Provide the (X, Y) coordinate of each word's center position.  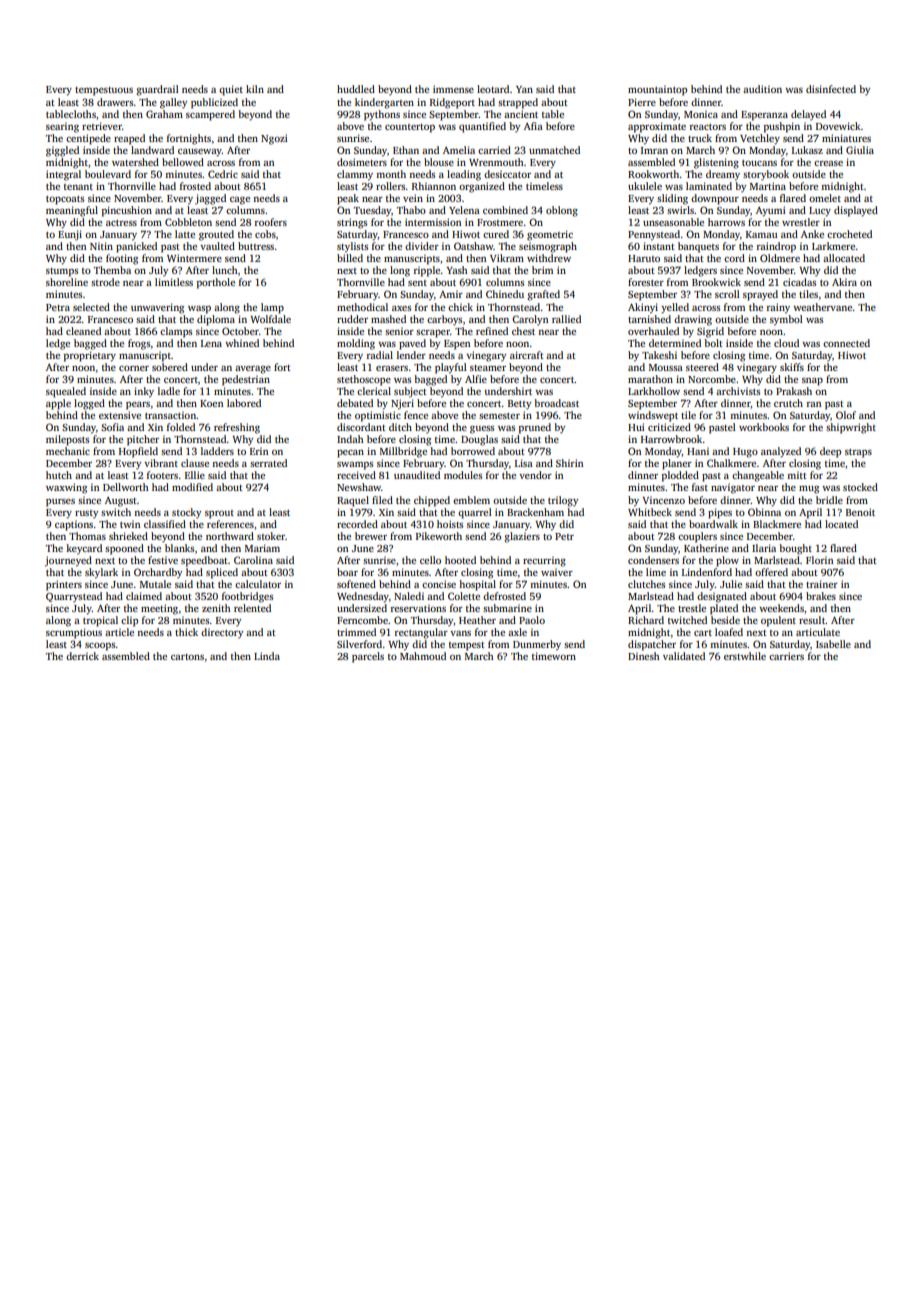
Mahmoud (423, 656)
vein (413, 198)
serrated (268, 463)
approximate (657, 127)
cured (496, 234)
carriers (786, 656)
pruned (535, 428)
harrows (726, 222)
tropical (100, 621)
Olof (846, 415)
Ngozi (274, 139)
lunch (225, 270)
